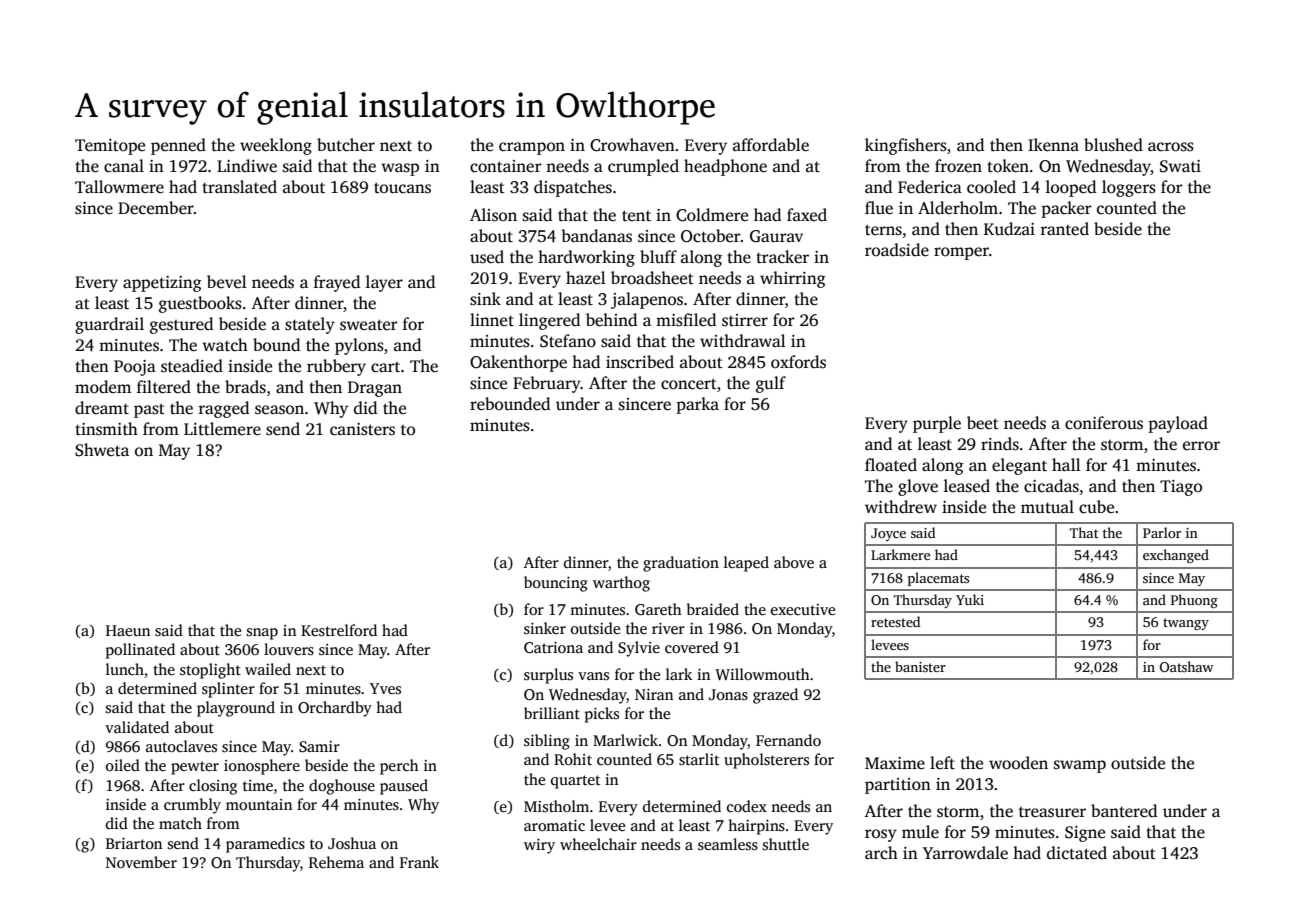 The height and width of the page is (924, 1308). I want to click on payload, so click(1178, 424).
